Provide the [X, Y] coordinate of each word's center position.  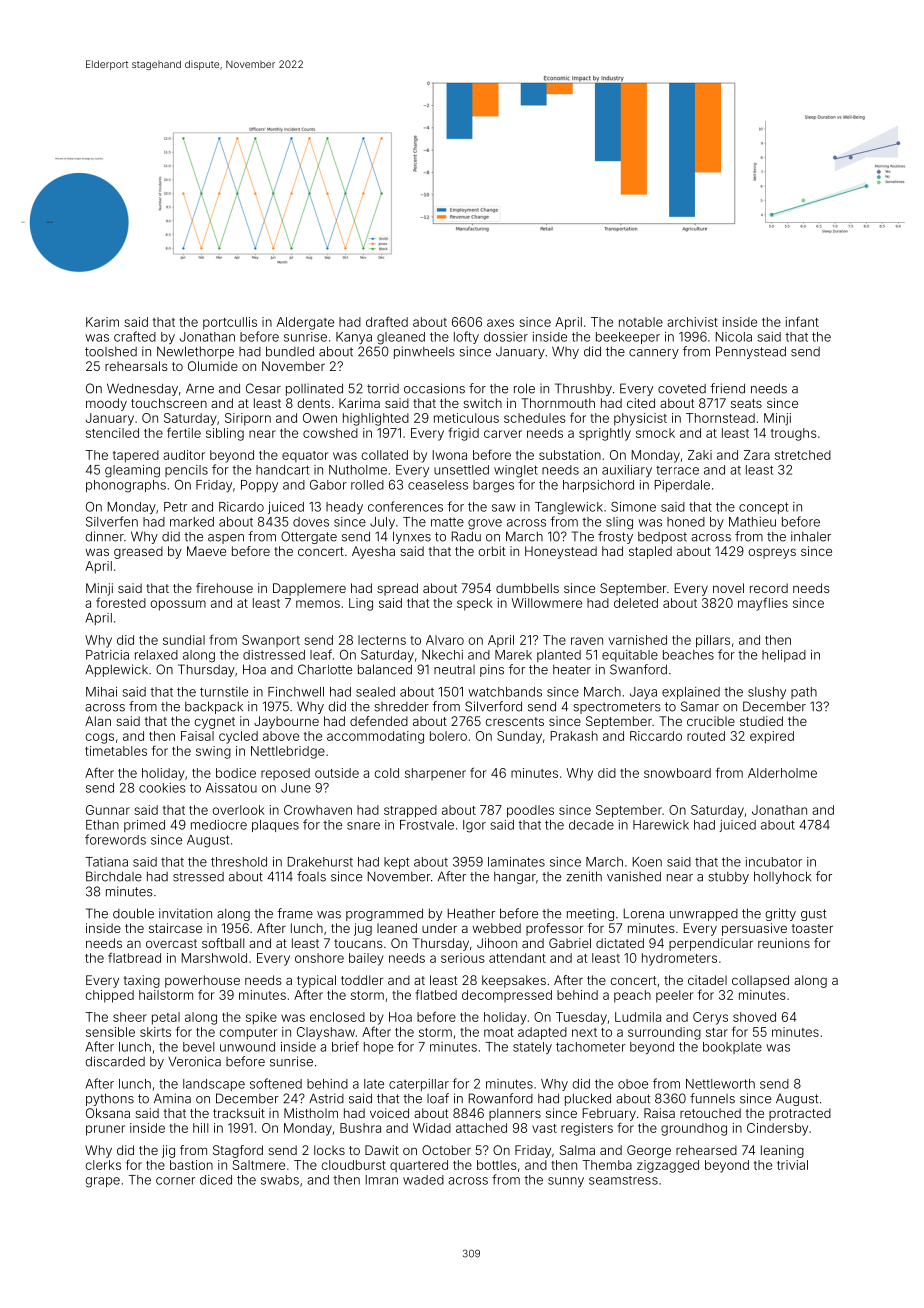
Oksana [108, 1113]
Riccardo [656, 736]
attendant [517, 958]
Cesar [263, 388]
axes [500, 323]
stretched [803, 455]
